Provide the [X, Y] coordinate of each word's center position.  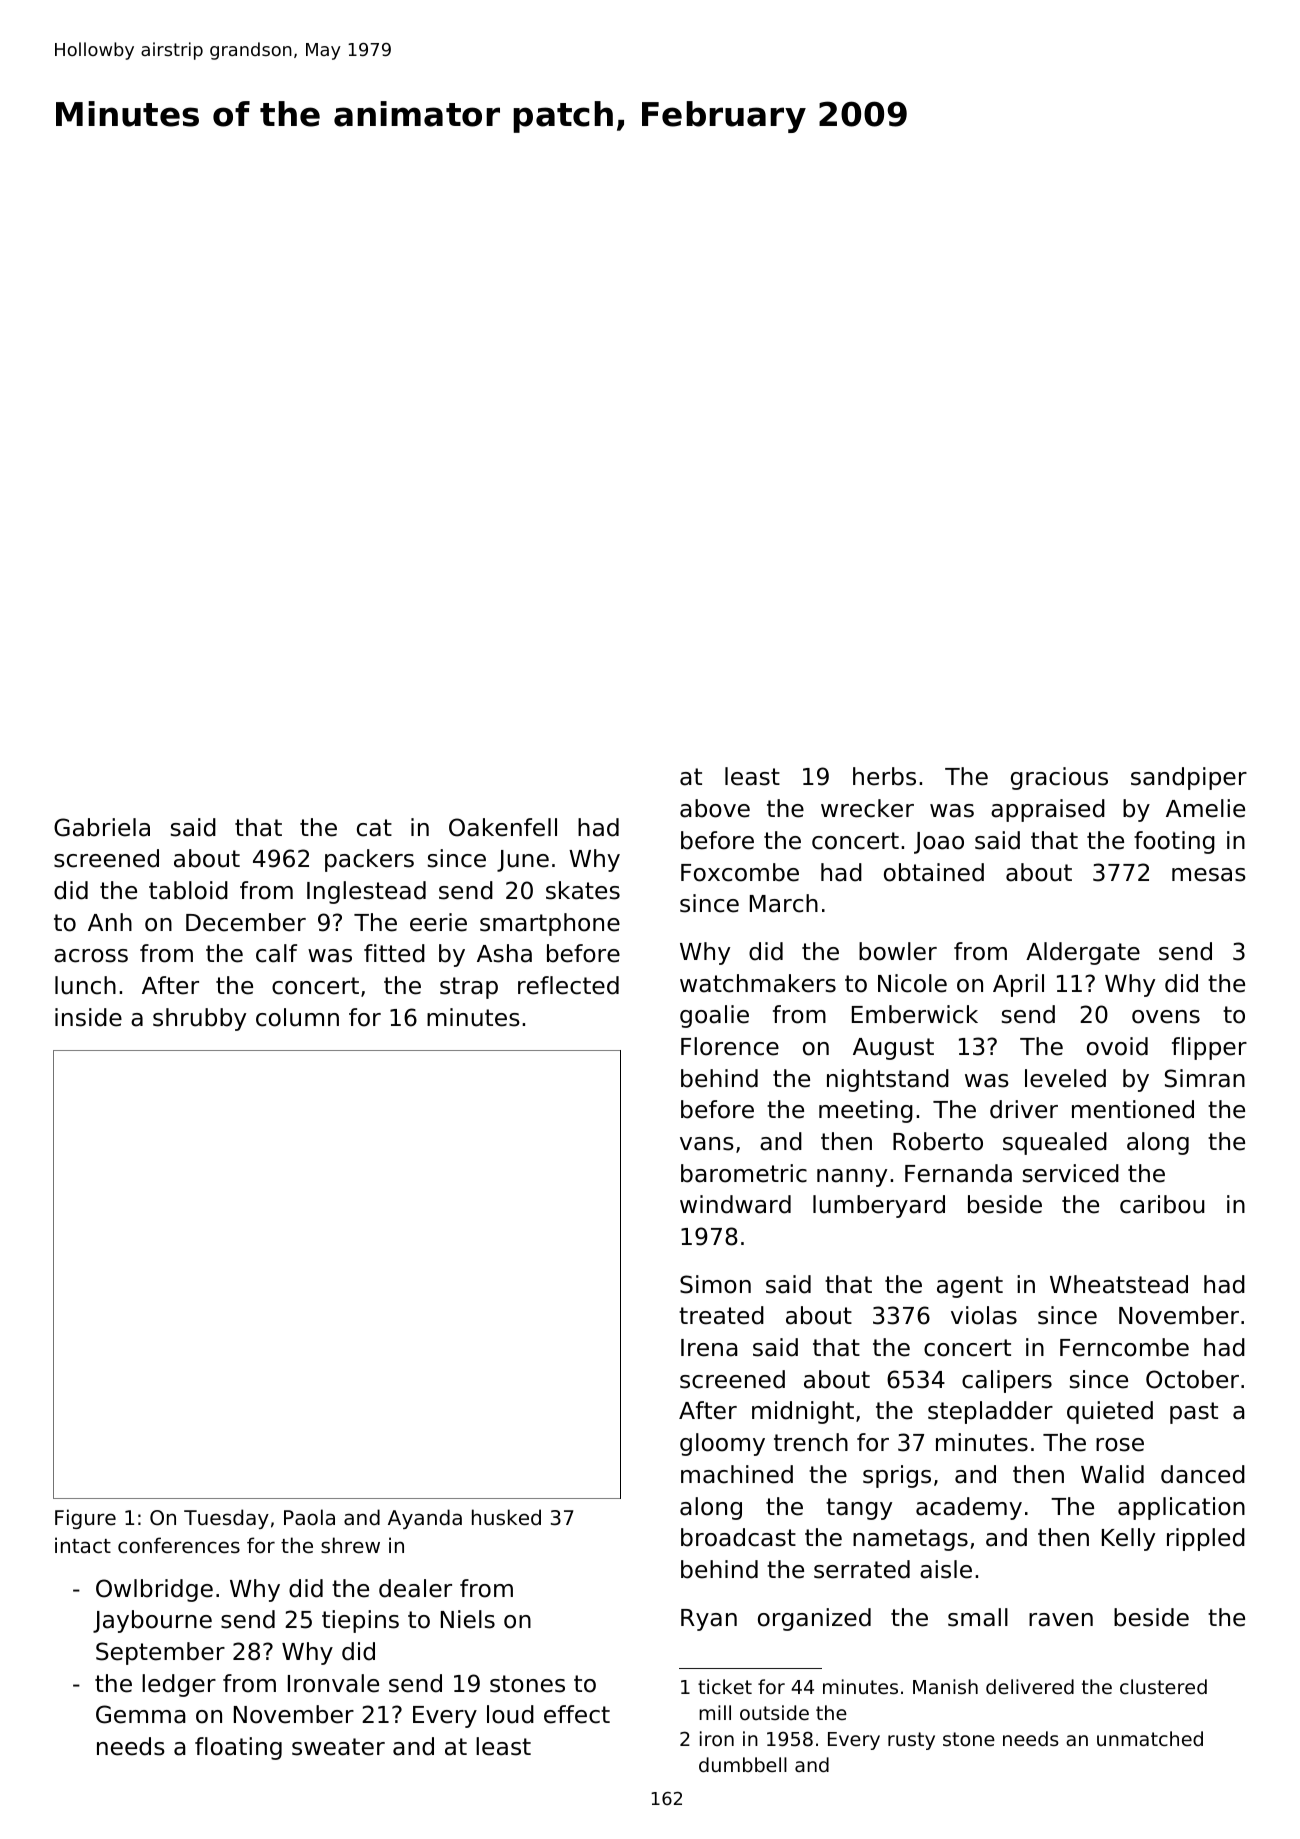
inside [88, 1017]
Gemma [141, 1714]
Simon [715, 1284]
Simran [1205, 1078]
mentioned [1133, 1109]
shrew [350, 1545]
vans [707, 1144]
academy [969, 1508]
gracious [1059, 778]
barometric [744, 1173]
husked [506, 1517]
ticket [725, 1686]
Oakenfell [503, 827]
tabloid [188, 890]
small [978, 1617]
